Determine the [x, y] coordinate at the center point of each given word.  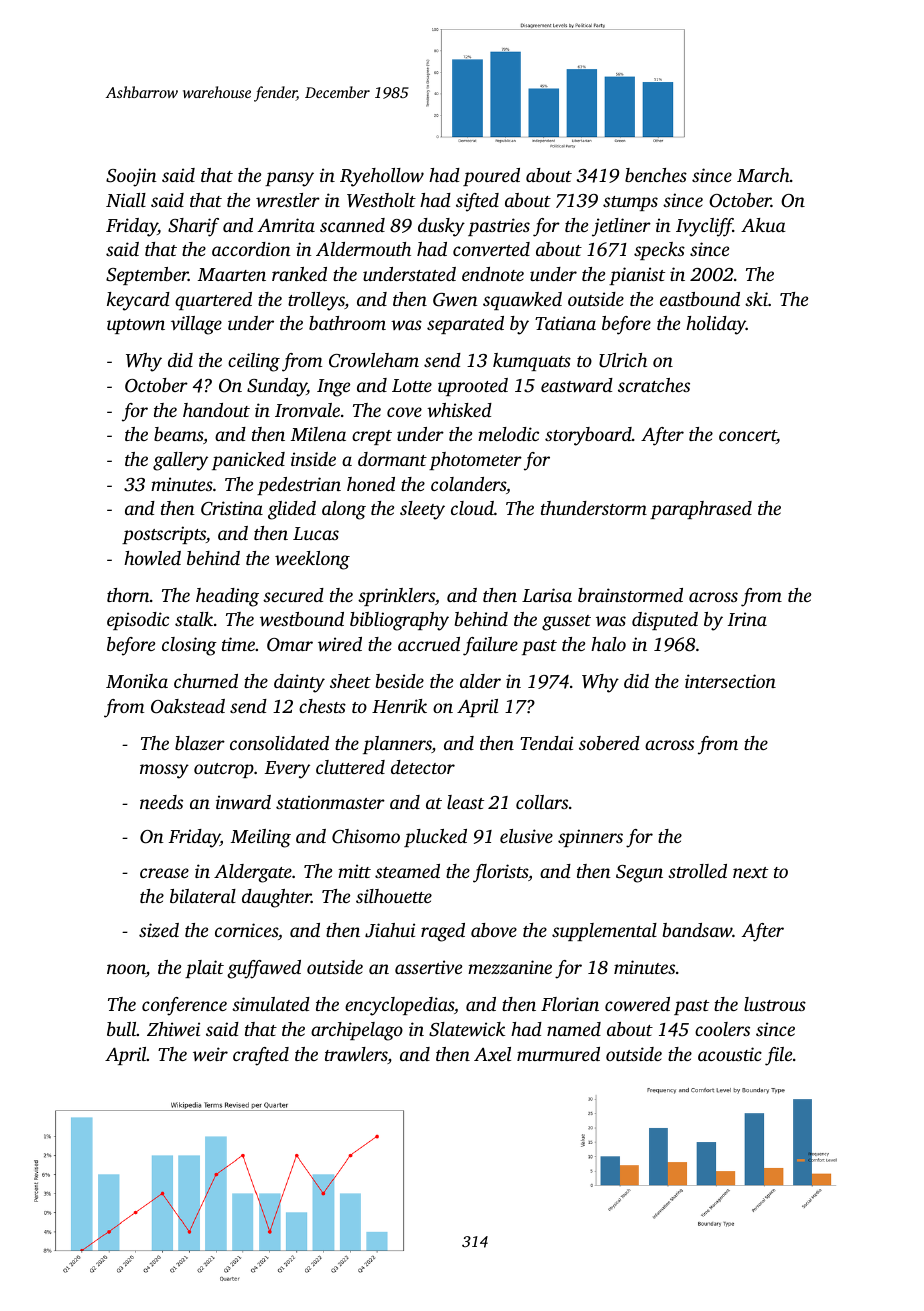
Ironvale [307, 410]
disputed [665, 621]
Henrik [399, 706]
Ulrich [623, 360]
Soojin [131, 177]
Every [287, 770]
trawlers [356, 1055]
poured [491, 177]
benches [656, 175]
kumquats [532, 362]
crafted [261, 1056]
